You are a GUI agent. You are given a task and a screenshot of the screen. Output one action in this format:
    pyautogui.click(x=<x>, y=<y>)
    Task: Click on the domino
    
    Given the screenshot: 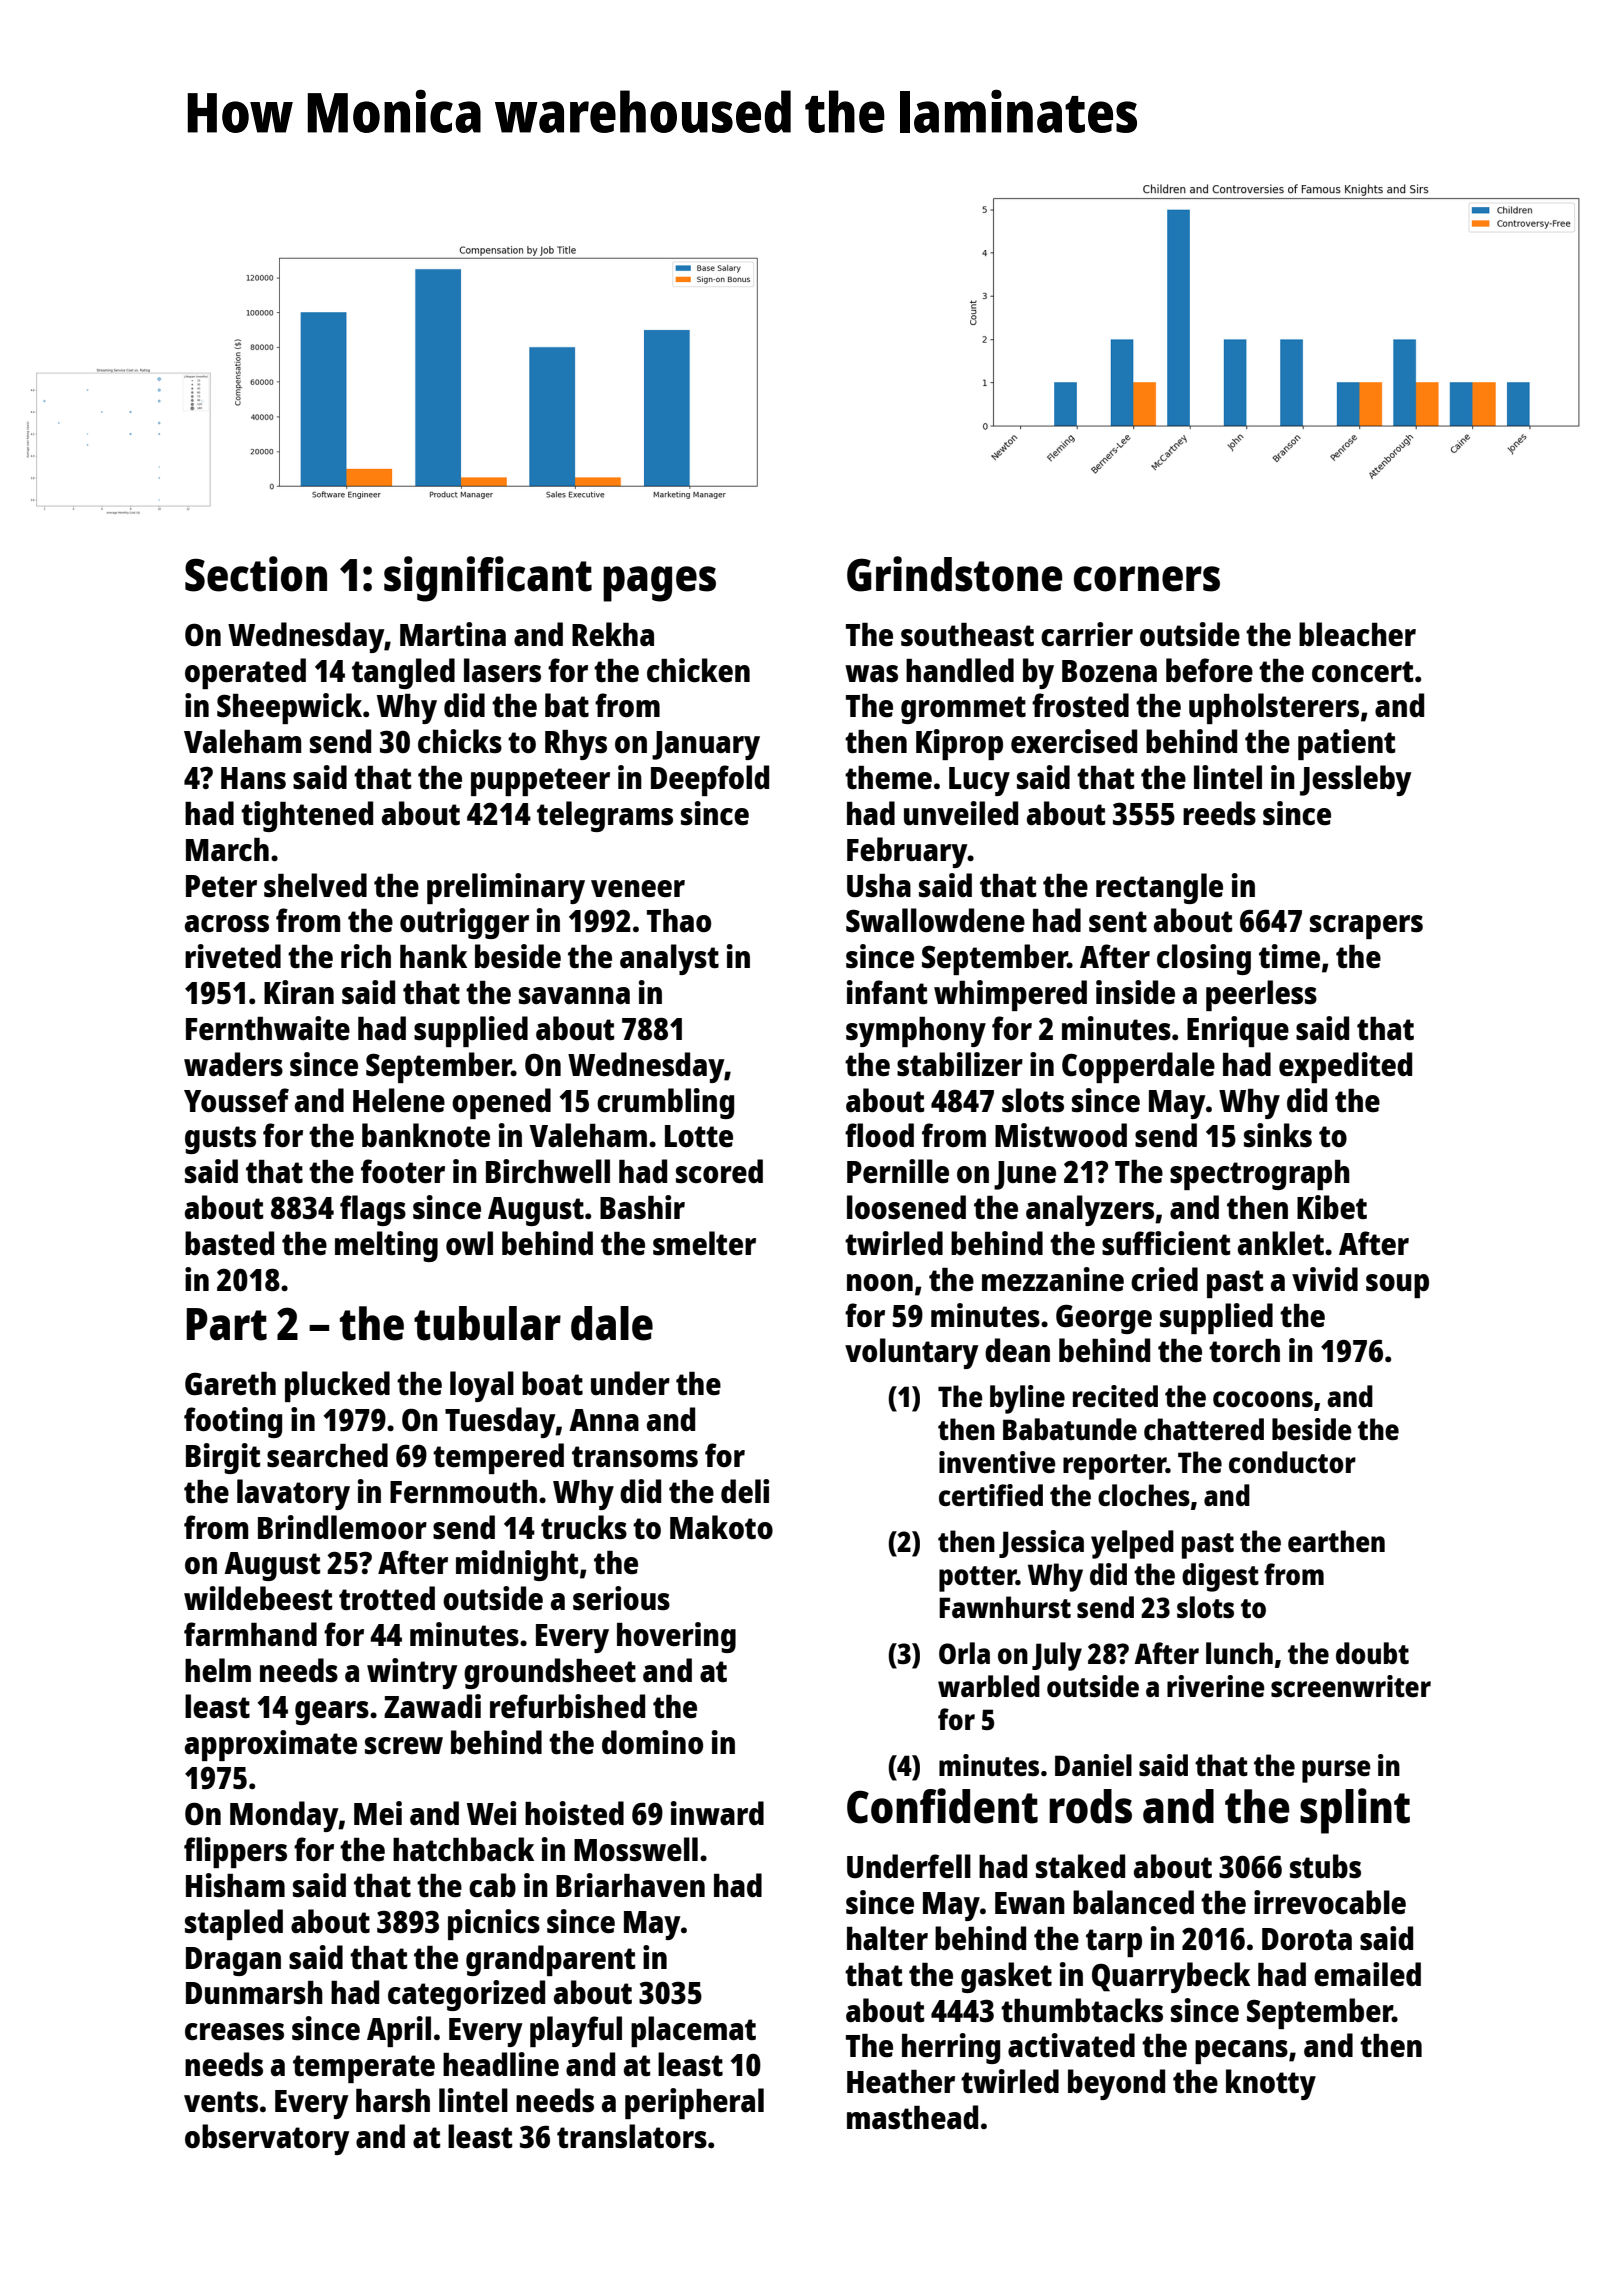 What is the action you would take?
    pyautogui.click(x=652, y=1742)
